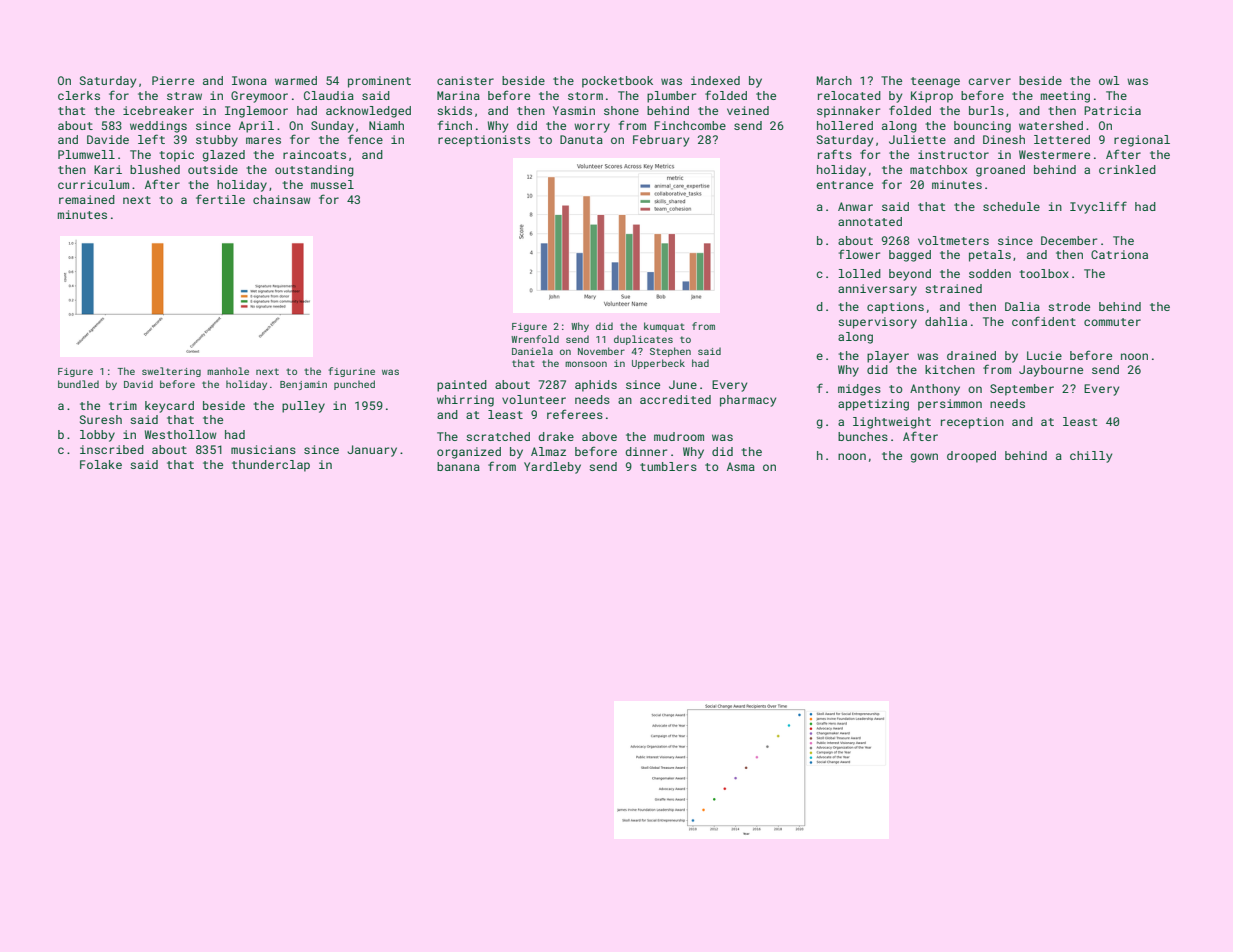 The width and height of the page is (1233, 952). Describe the element at coordinates (263, 140) in the page. I see `mares` at that location.
